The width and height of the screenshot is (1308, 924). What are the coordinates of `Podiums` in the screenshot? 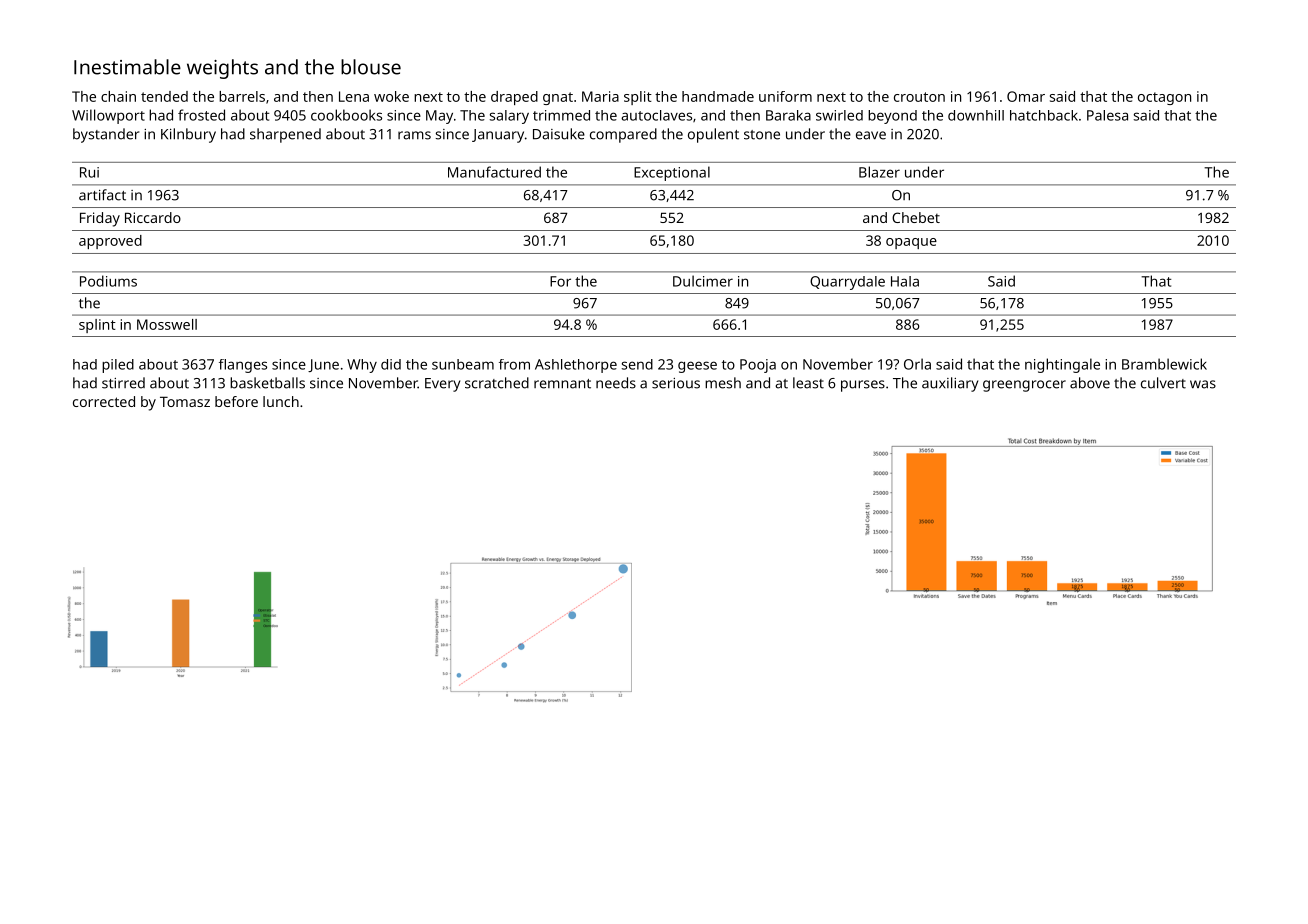 It's located at (108, 281).
